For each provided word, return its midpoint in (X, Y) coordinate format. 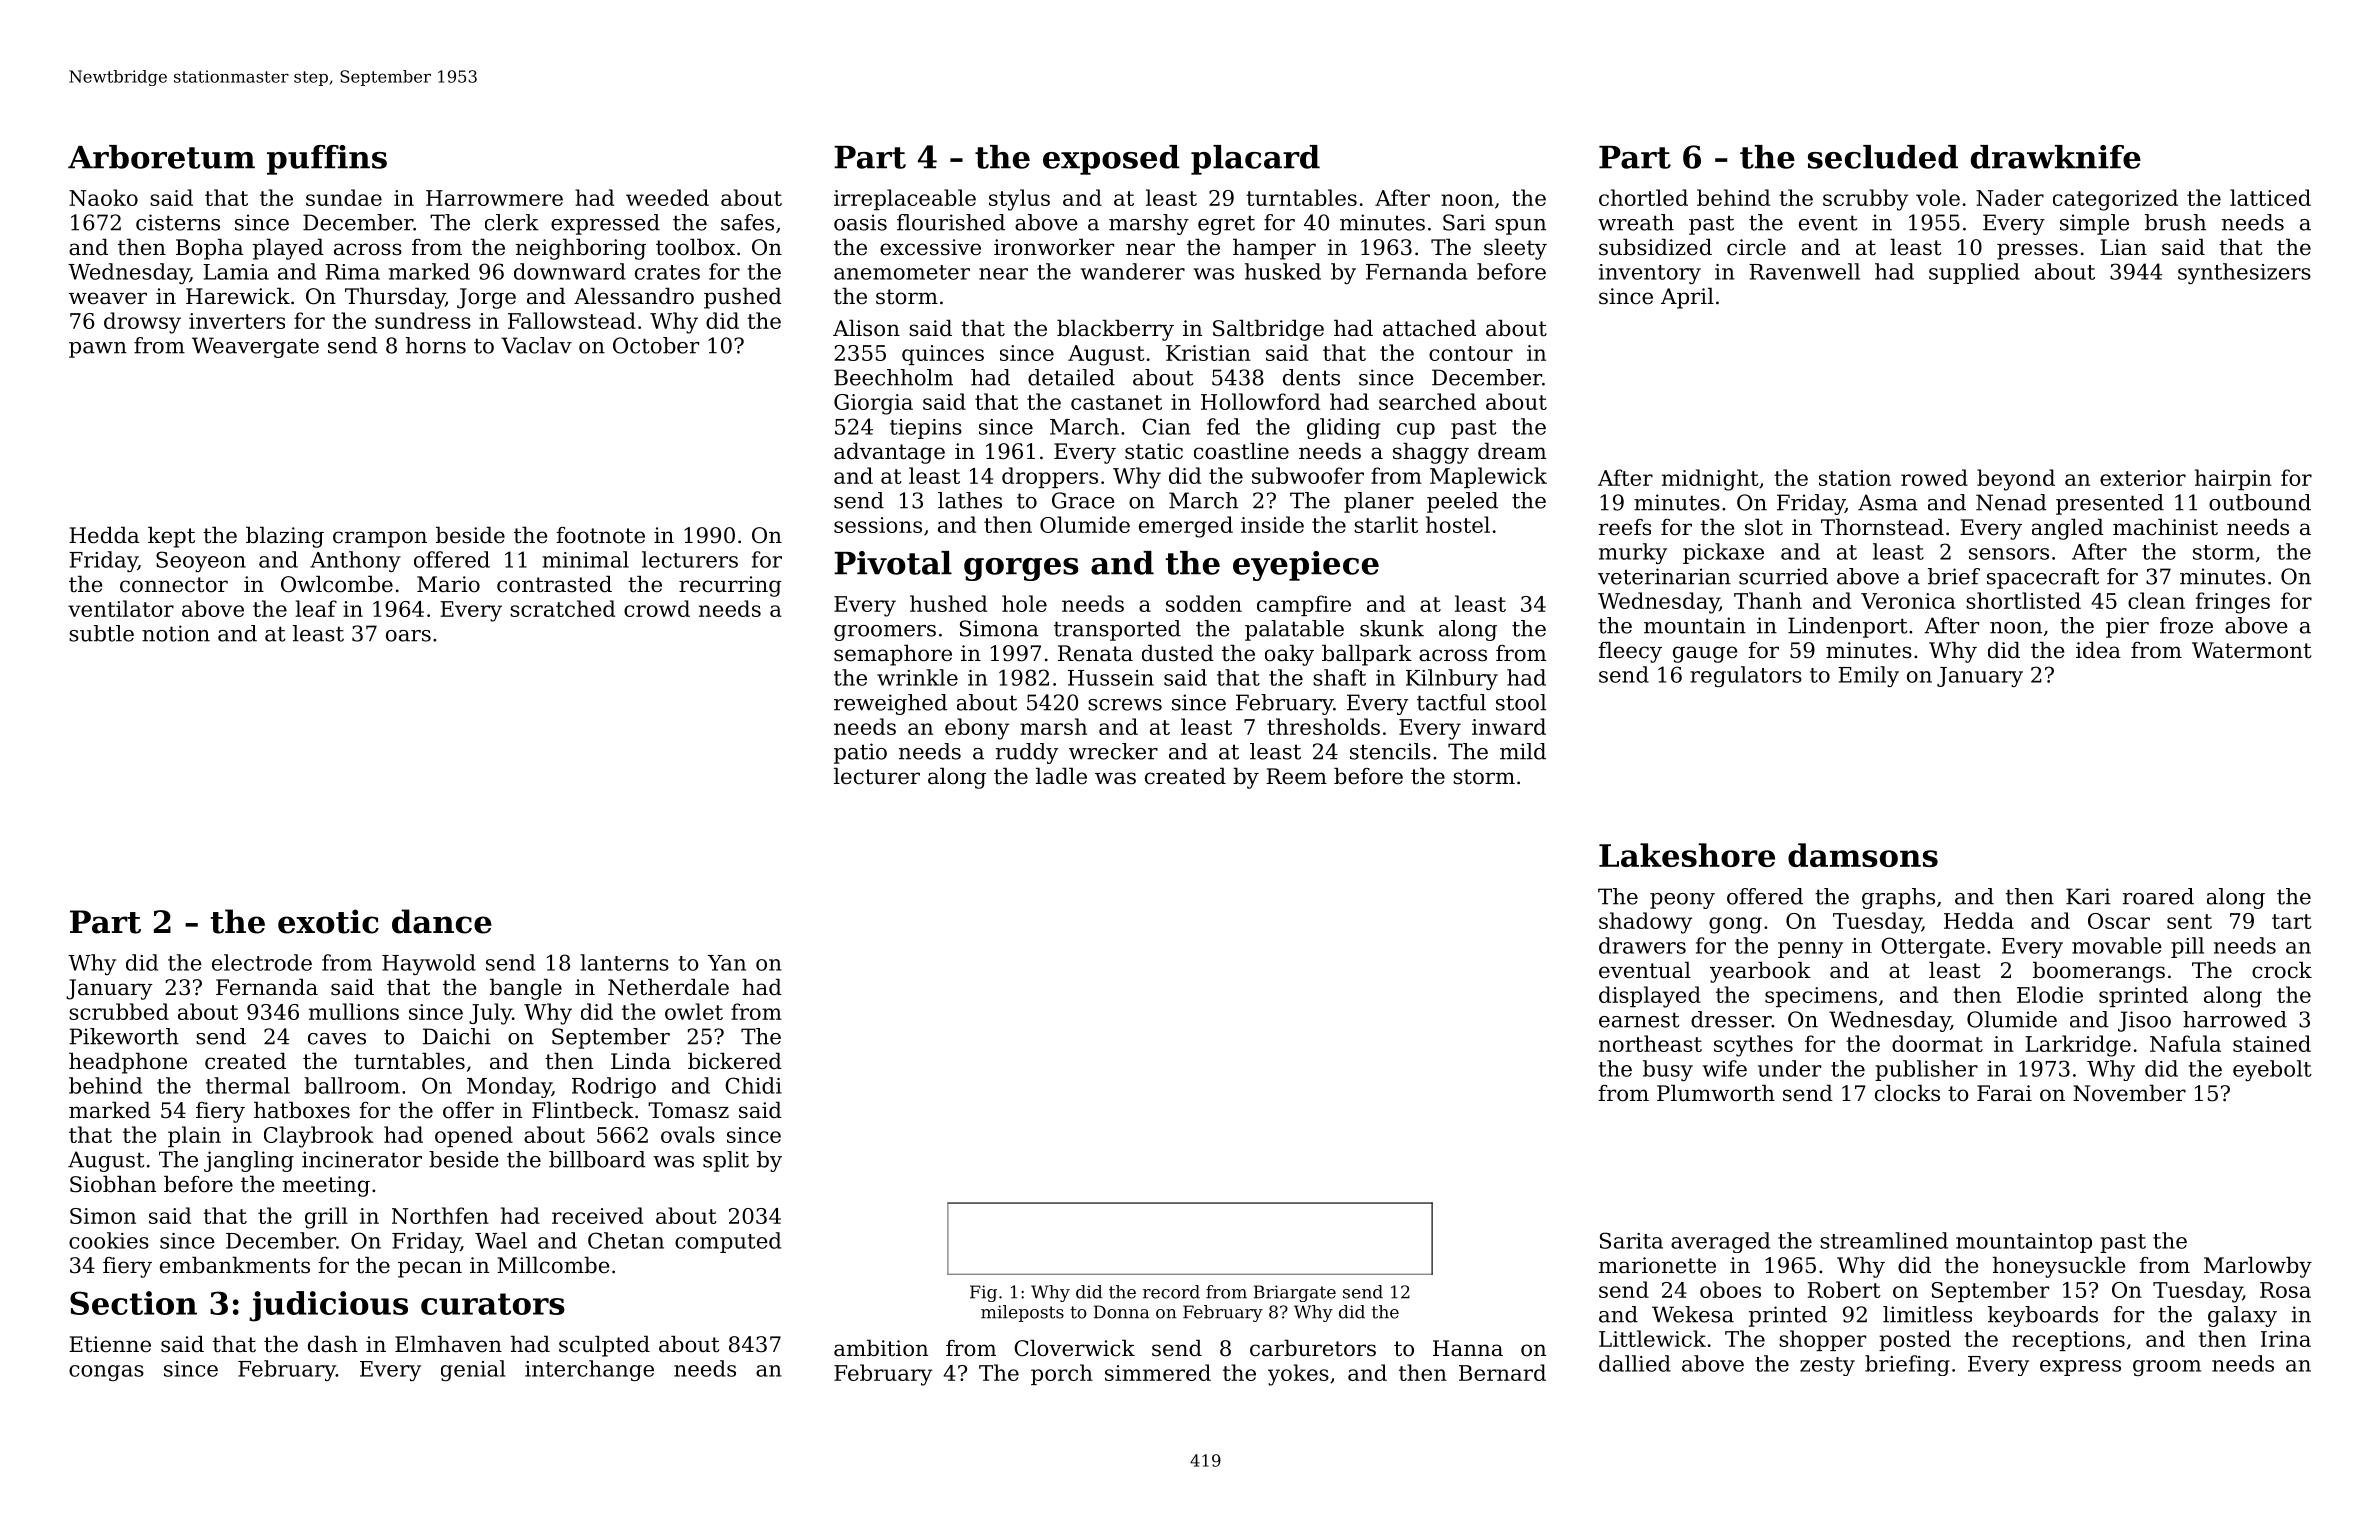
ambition (881, 1348)
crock (2282, 970)
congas (106, 1373)
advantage (889, 453)
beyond (2016, 480)
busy (1668, 1070)
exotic (328, 921)
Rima (352, 272)
